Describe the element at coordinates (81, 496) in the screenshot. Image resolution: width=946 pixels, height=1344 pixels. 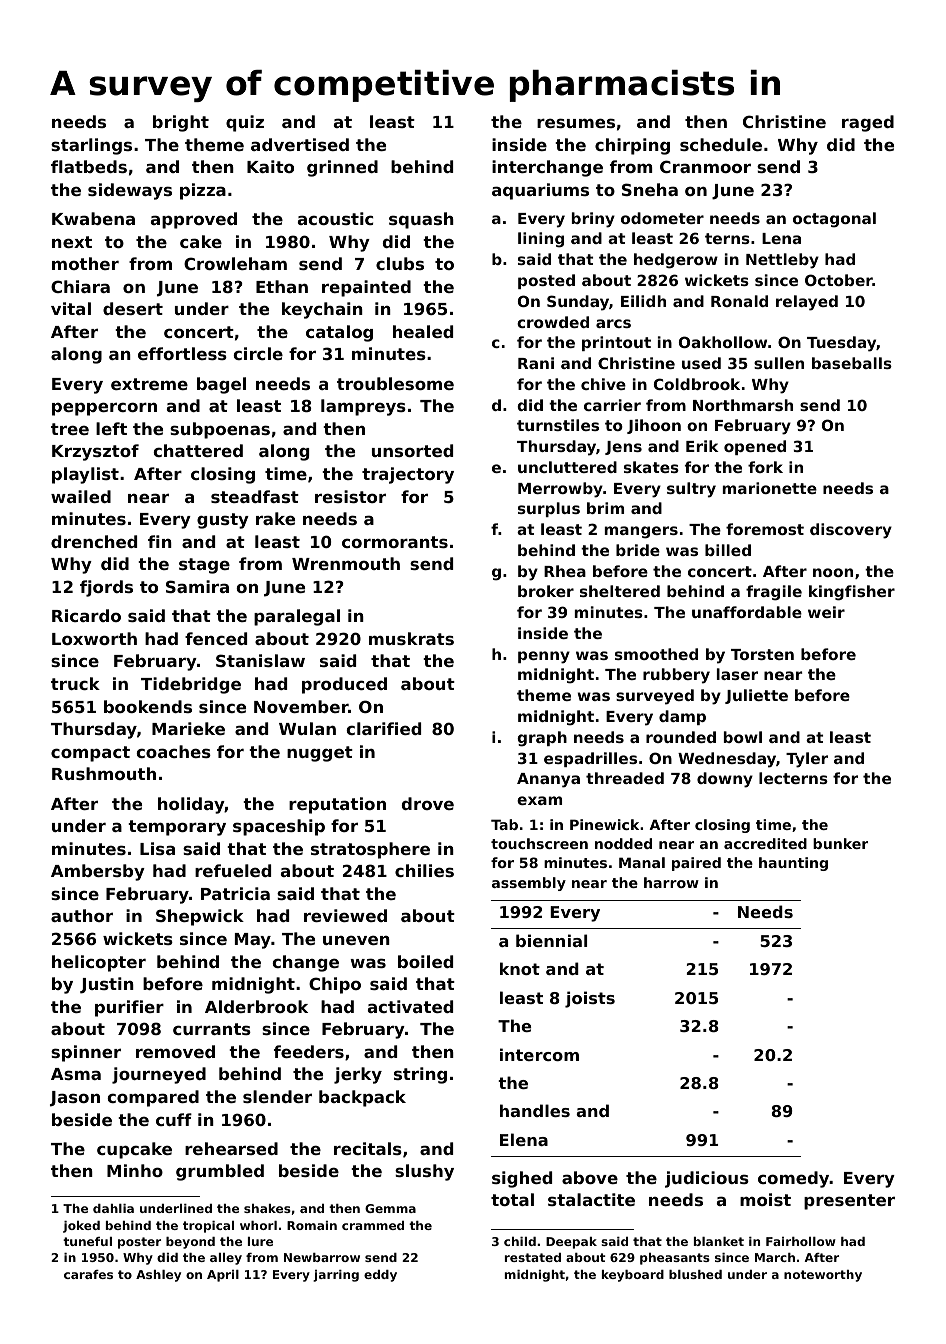
I see `wailed` at that location.
